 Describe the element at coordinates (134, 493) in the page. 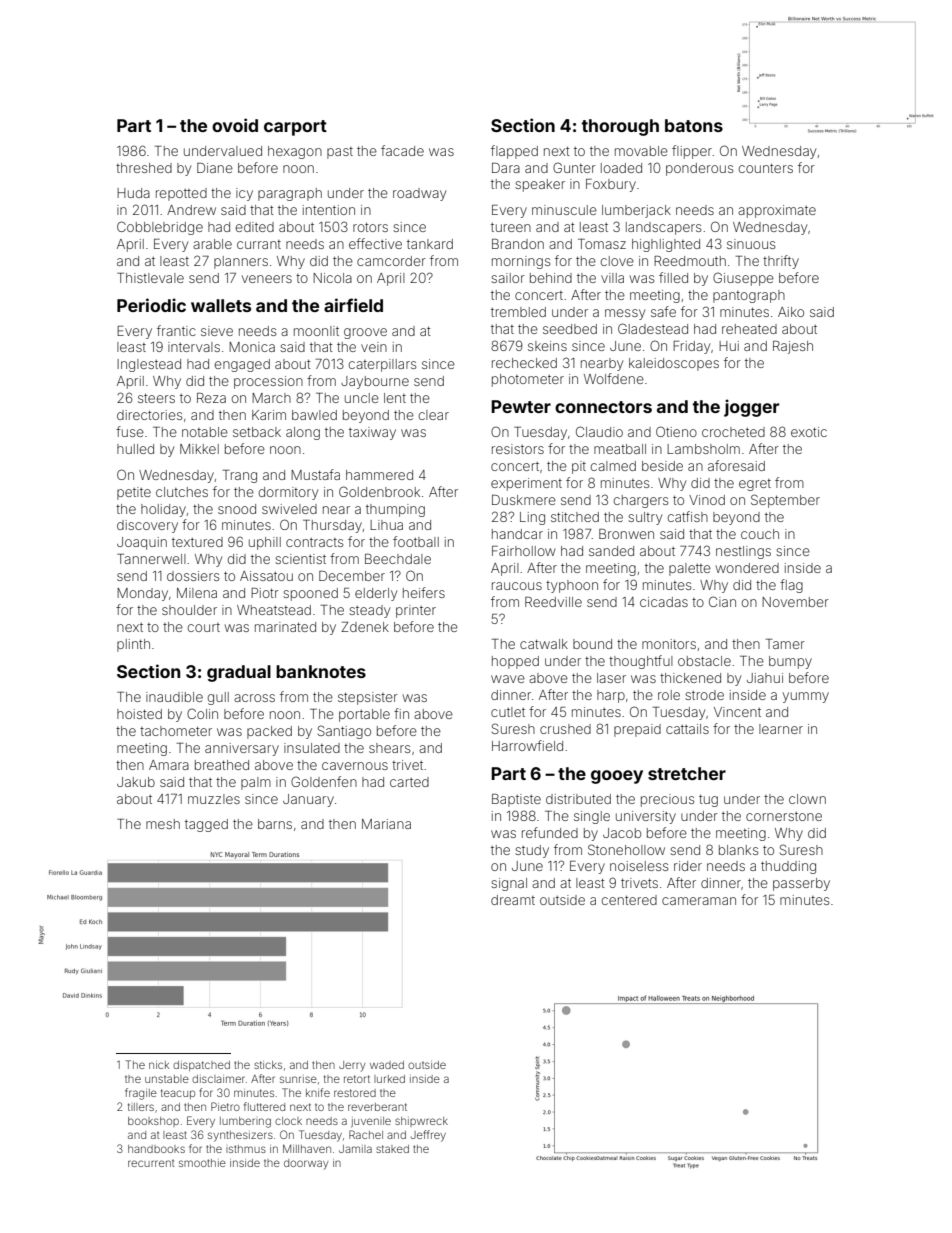

I see `petite` at that location.
